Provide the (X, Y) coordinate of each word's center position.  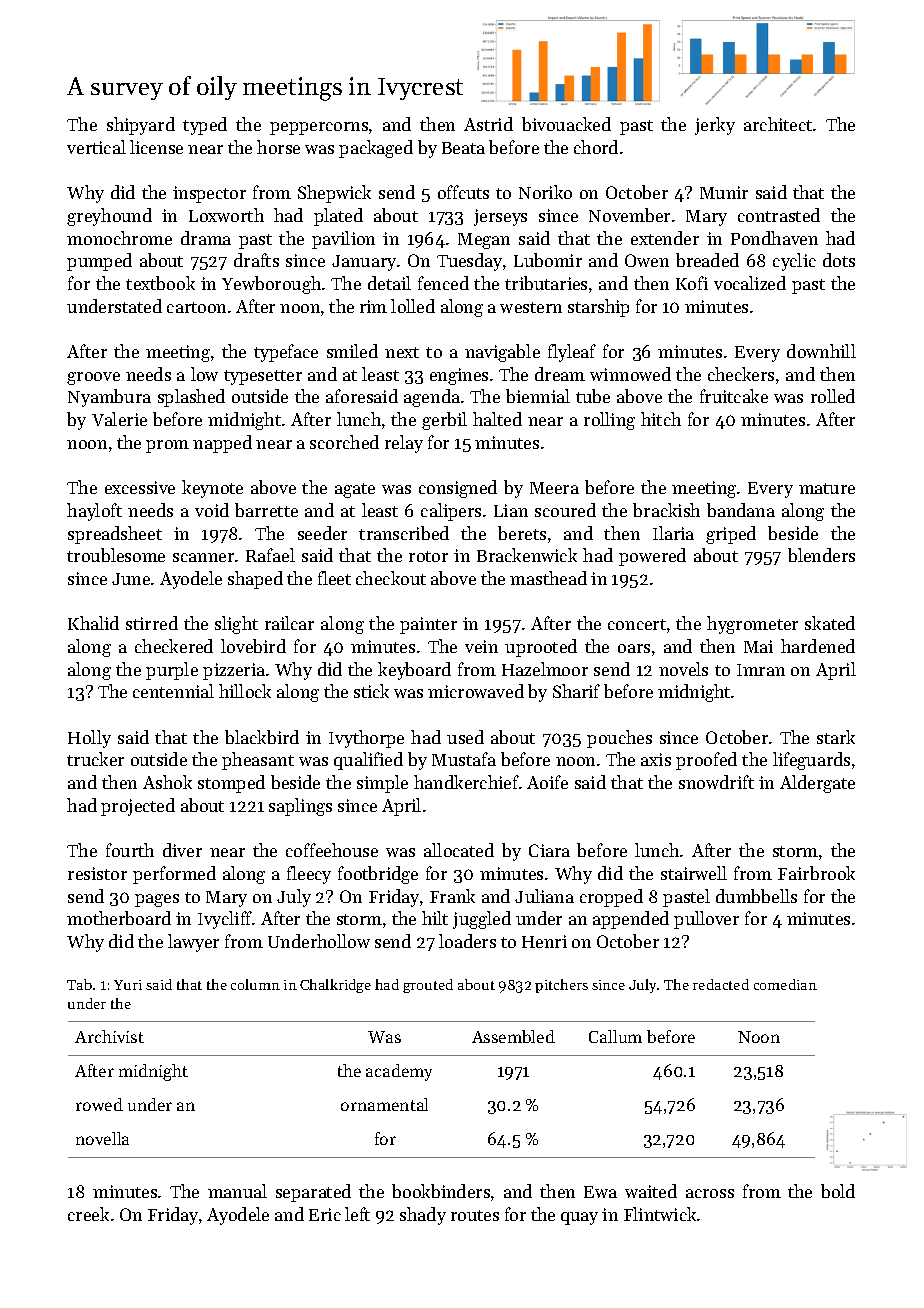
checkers (741, 374)
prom (167, 446)
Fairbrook (816, 873)
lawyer (193, 943)
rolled (833, 396)
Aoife (547, 782)
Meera (554, 488)
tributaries (546, 283)
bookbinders (441, 1191)
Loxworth (226, 215)
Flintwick (660, 1214)
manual (237, 1191)
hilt (435, 918)
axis (656, 759)
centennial (173, 691)
